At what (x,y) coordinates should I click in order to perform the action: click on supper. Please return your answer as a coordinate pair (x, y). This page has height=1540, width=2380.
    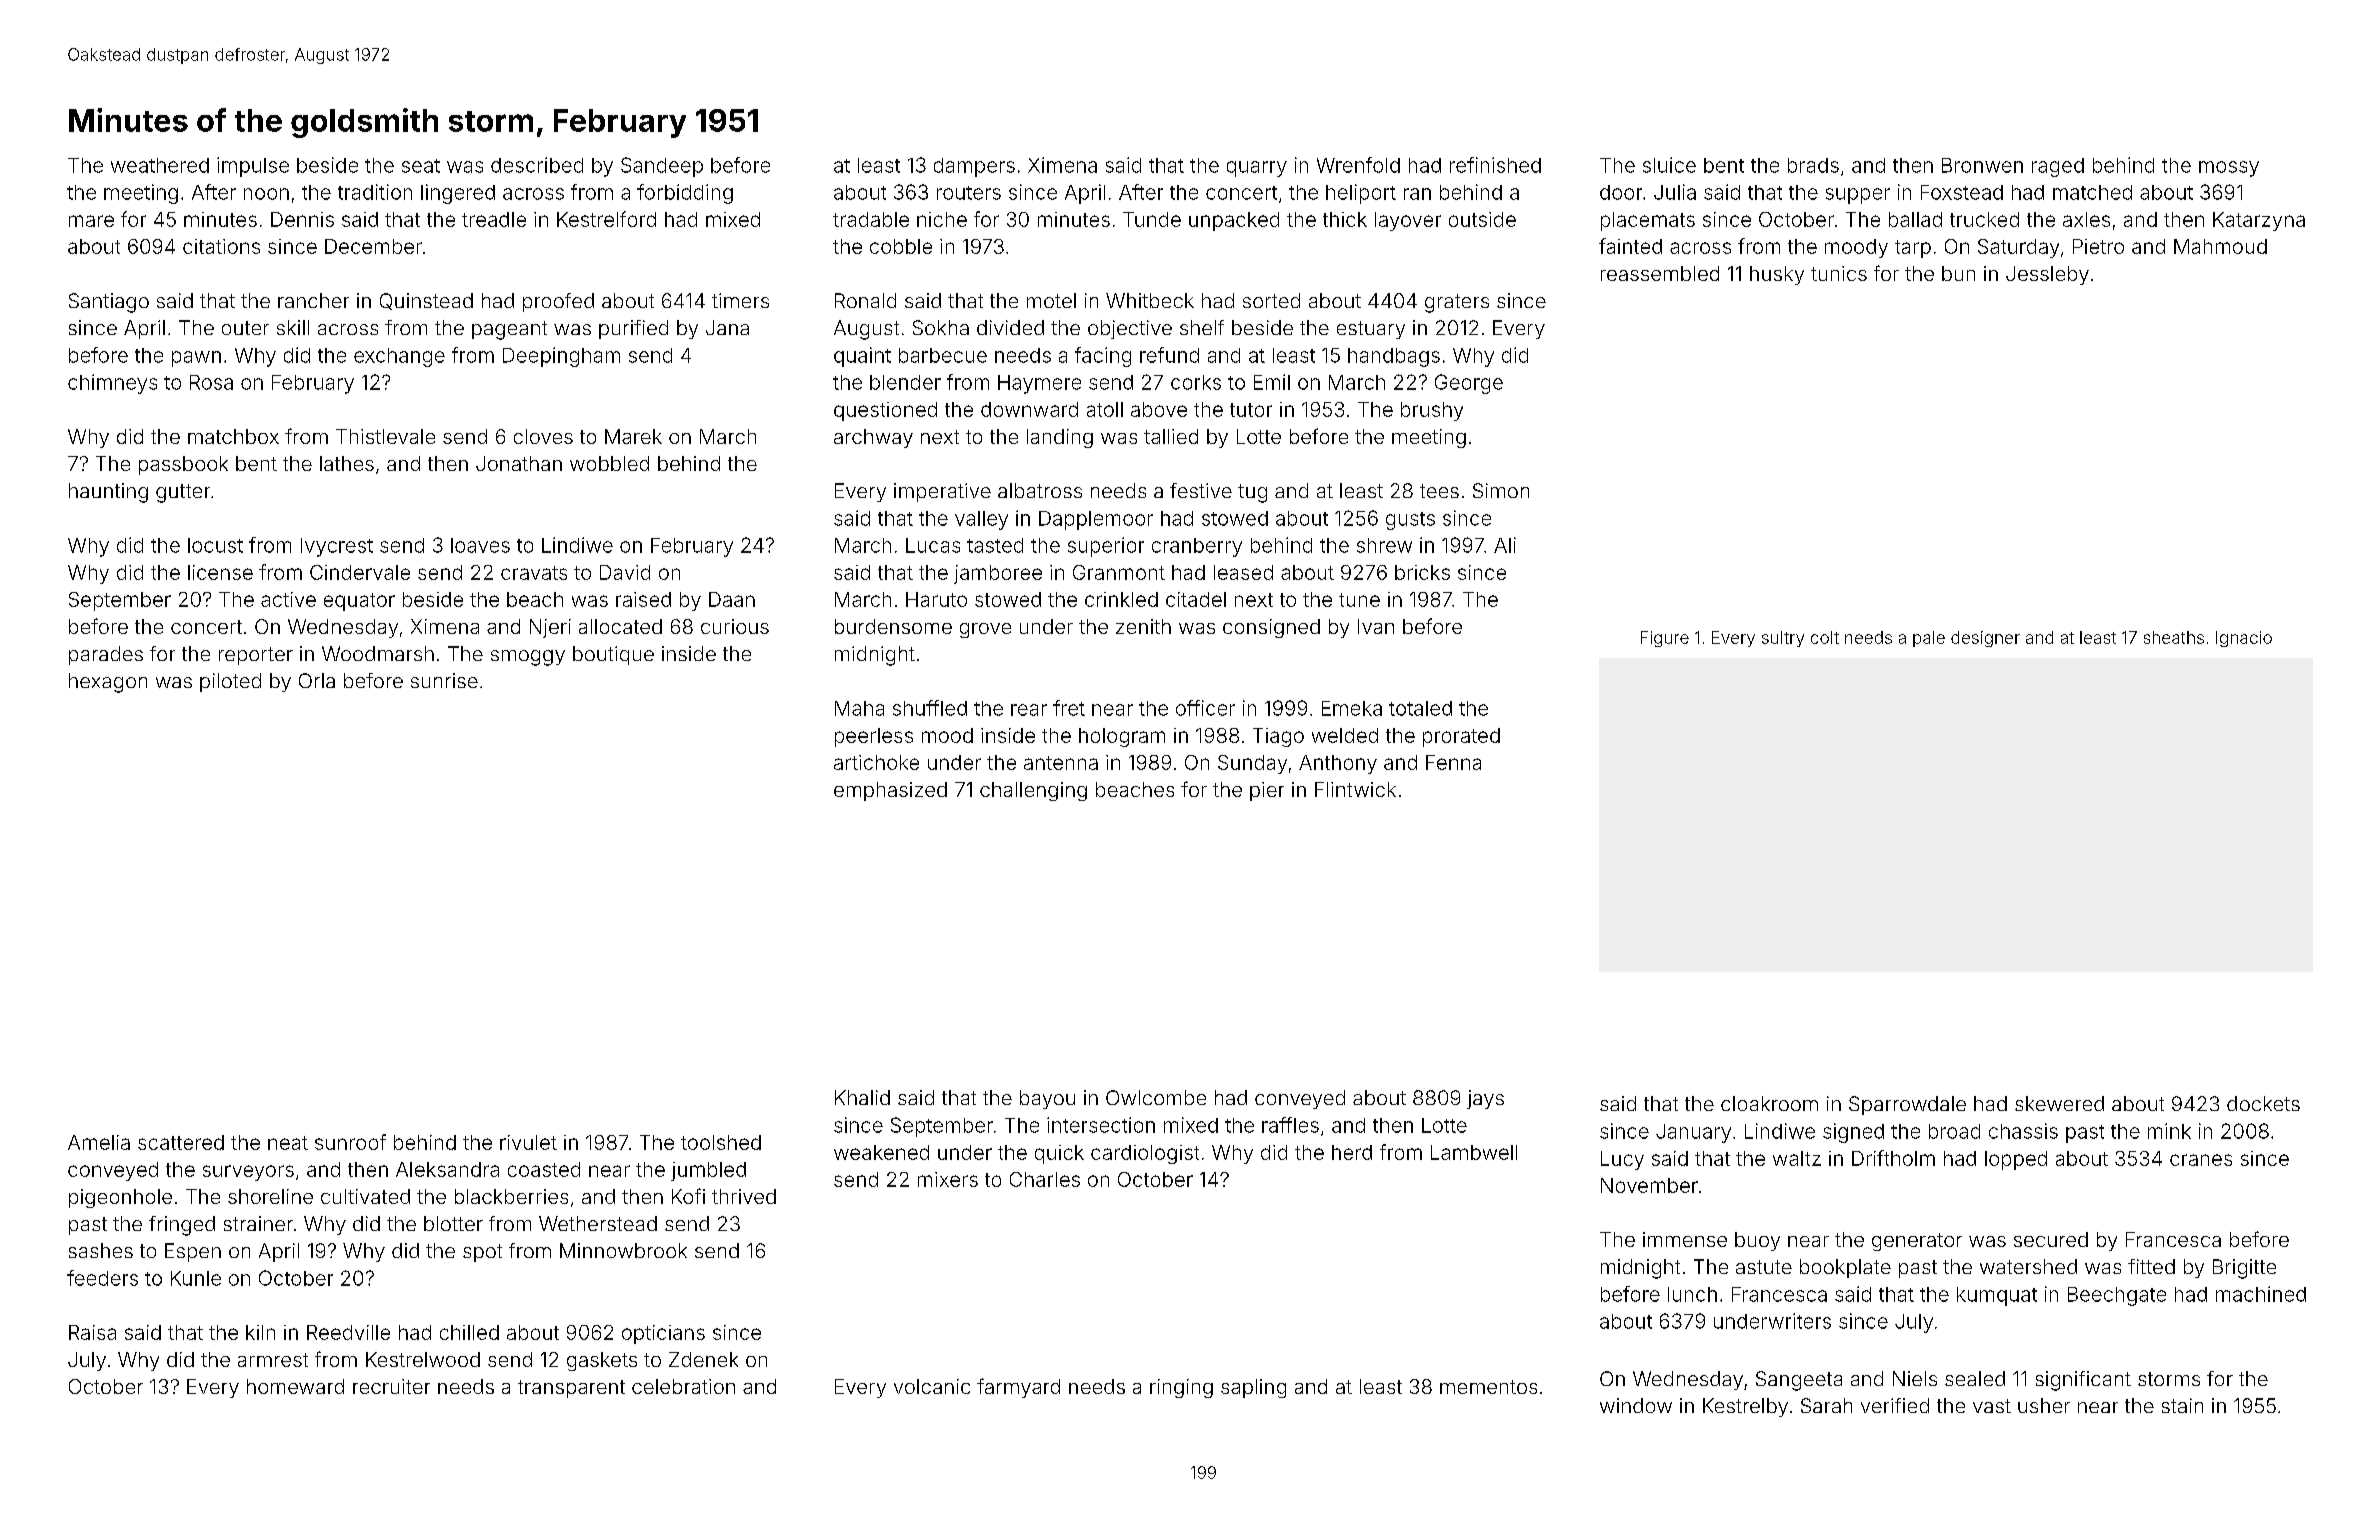
    Looking at the image, I should click on (1858, 196).
